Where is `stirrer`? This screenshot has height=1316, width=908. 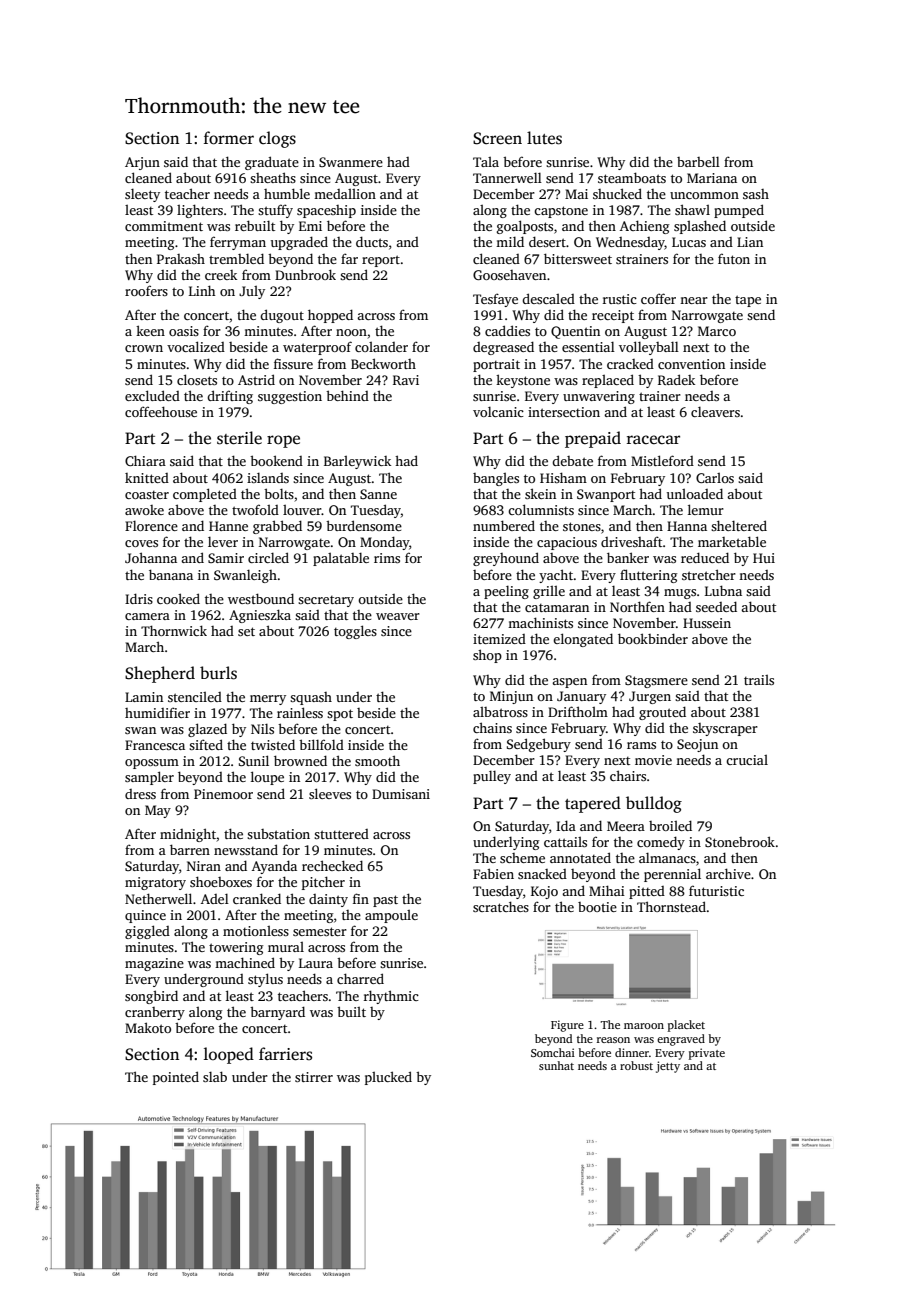
stirrer is located at coordinates (314, 1077).
